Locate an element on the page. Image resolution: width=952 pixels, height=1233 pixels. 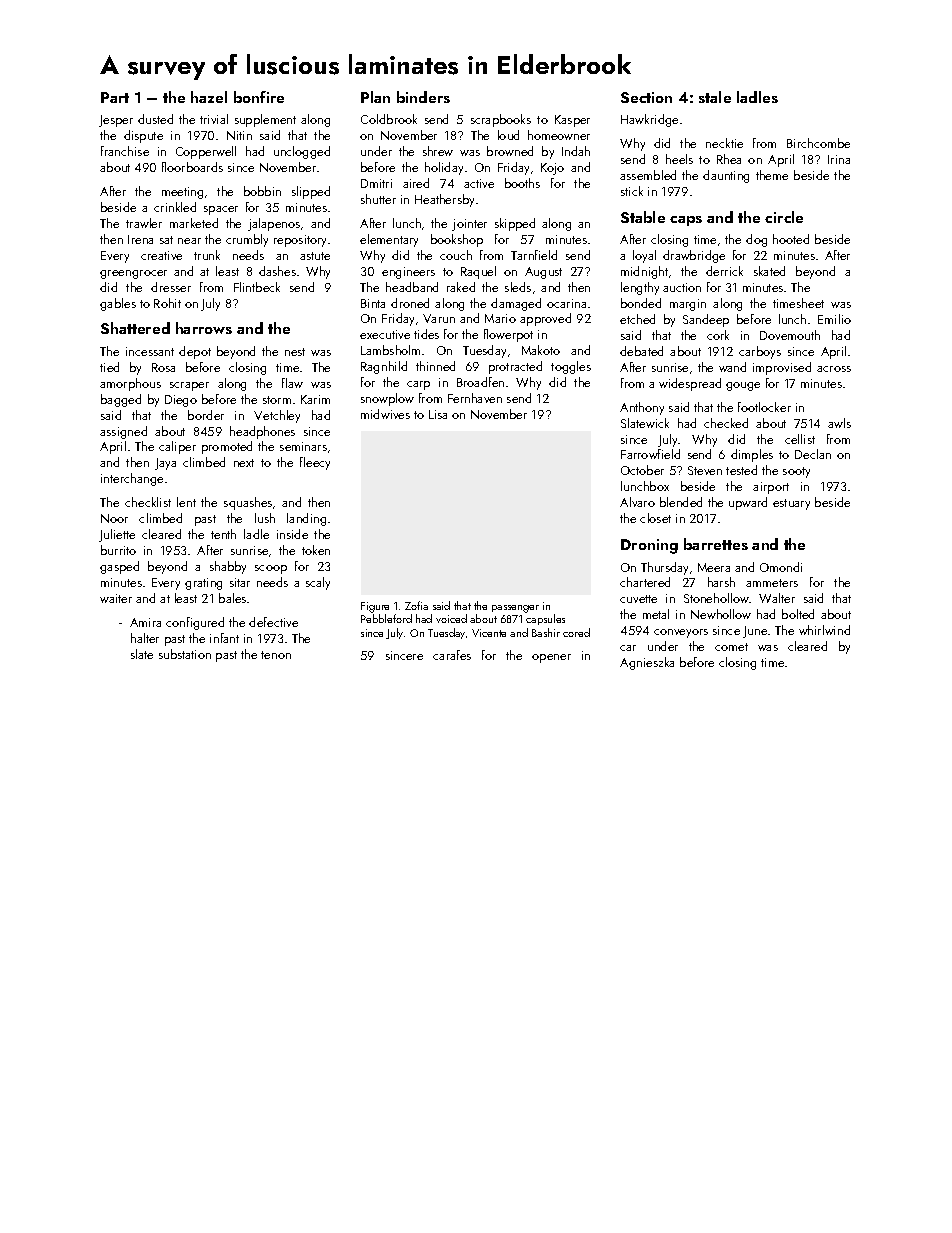
landing is located at coordinates (306, 519).
